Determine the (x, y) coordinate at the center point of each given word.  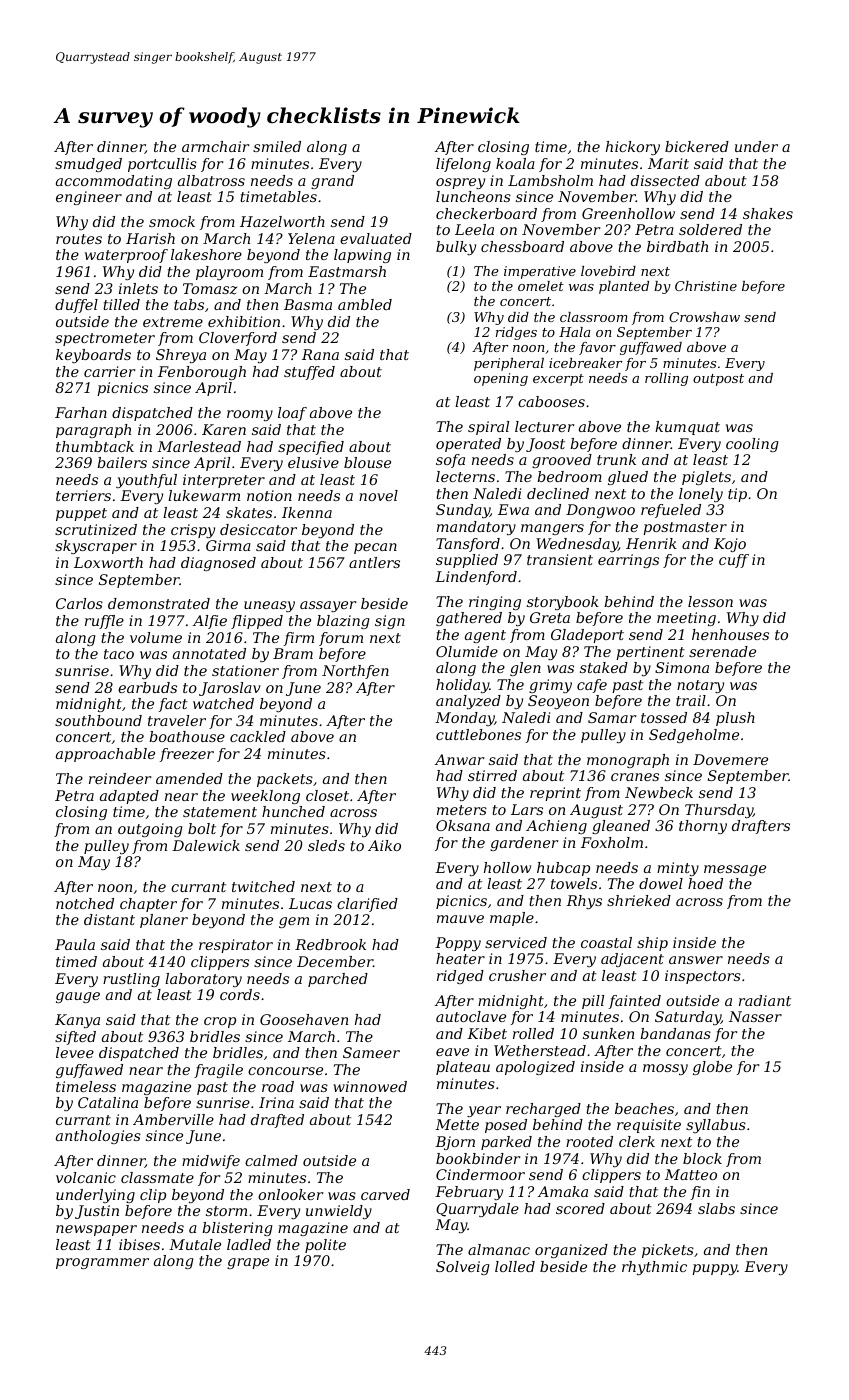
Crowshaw (704, 317)
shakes (768, 213)
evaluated (376, 238)
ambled (365, 304)
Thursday (719, 811)
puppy (714, 1269)
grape (248, 1263)
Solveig (462, 1268)
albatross (211, 180)
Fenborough (202, 373)
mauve (460, 919)
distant (109, 919)
